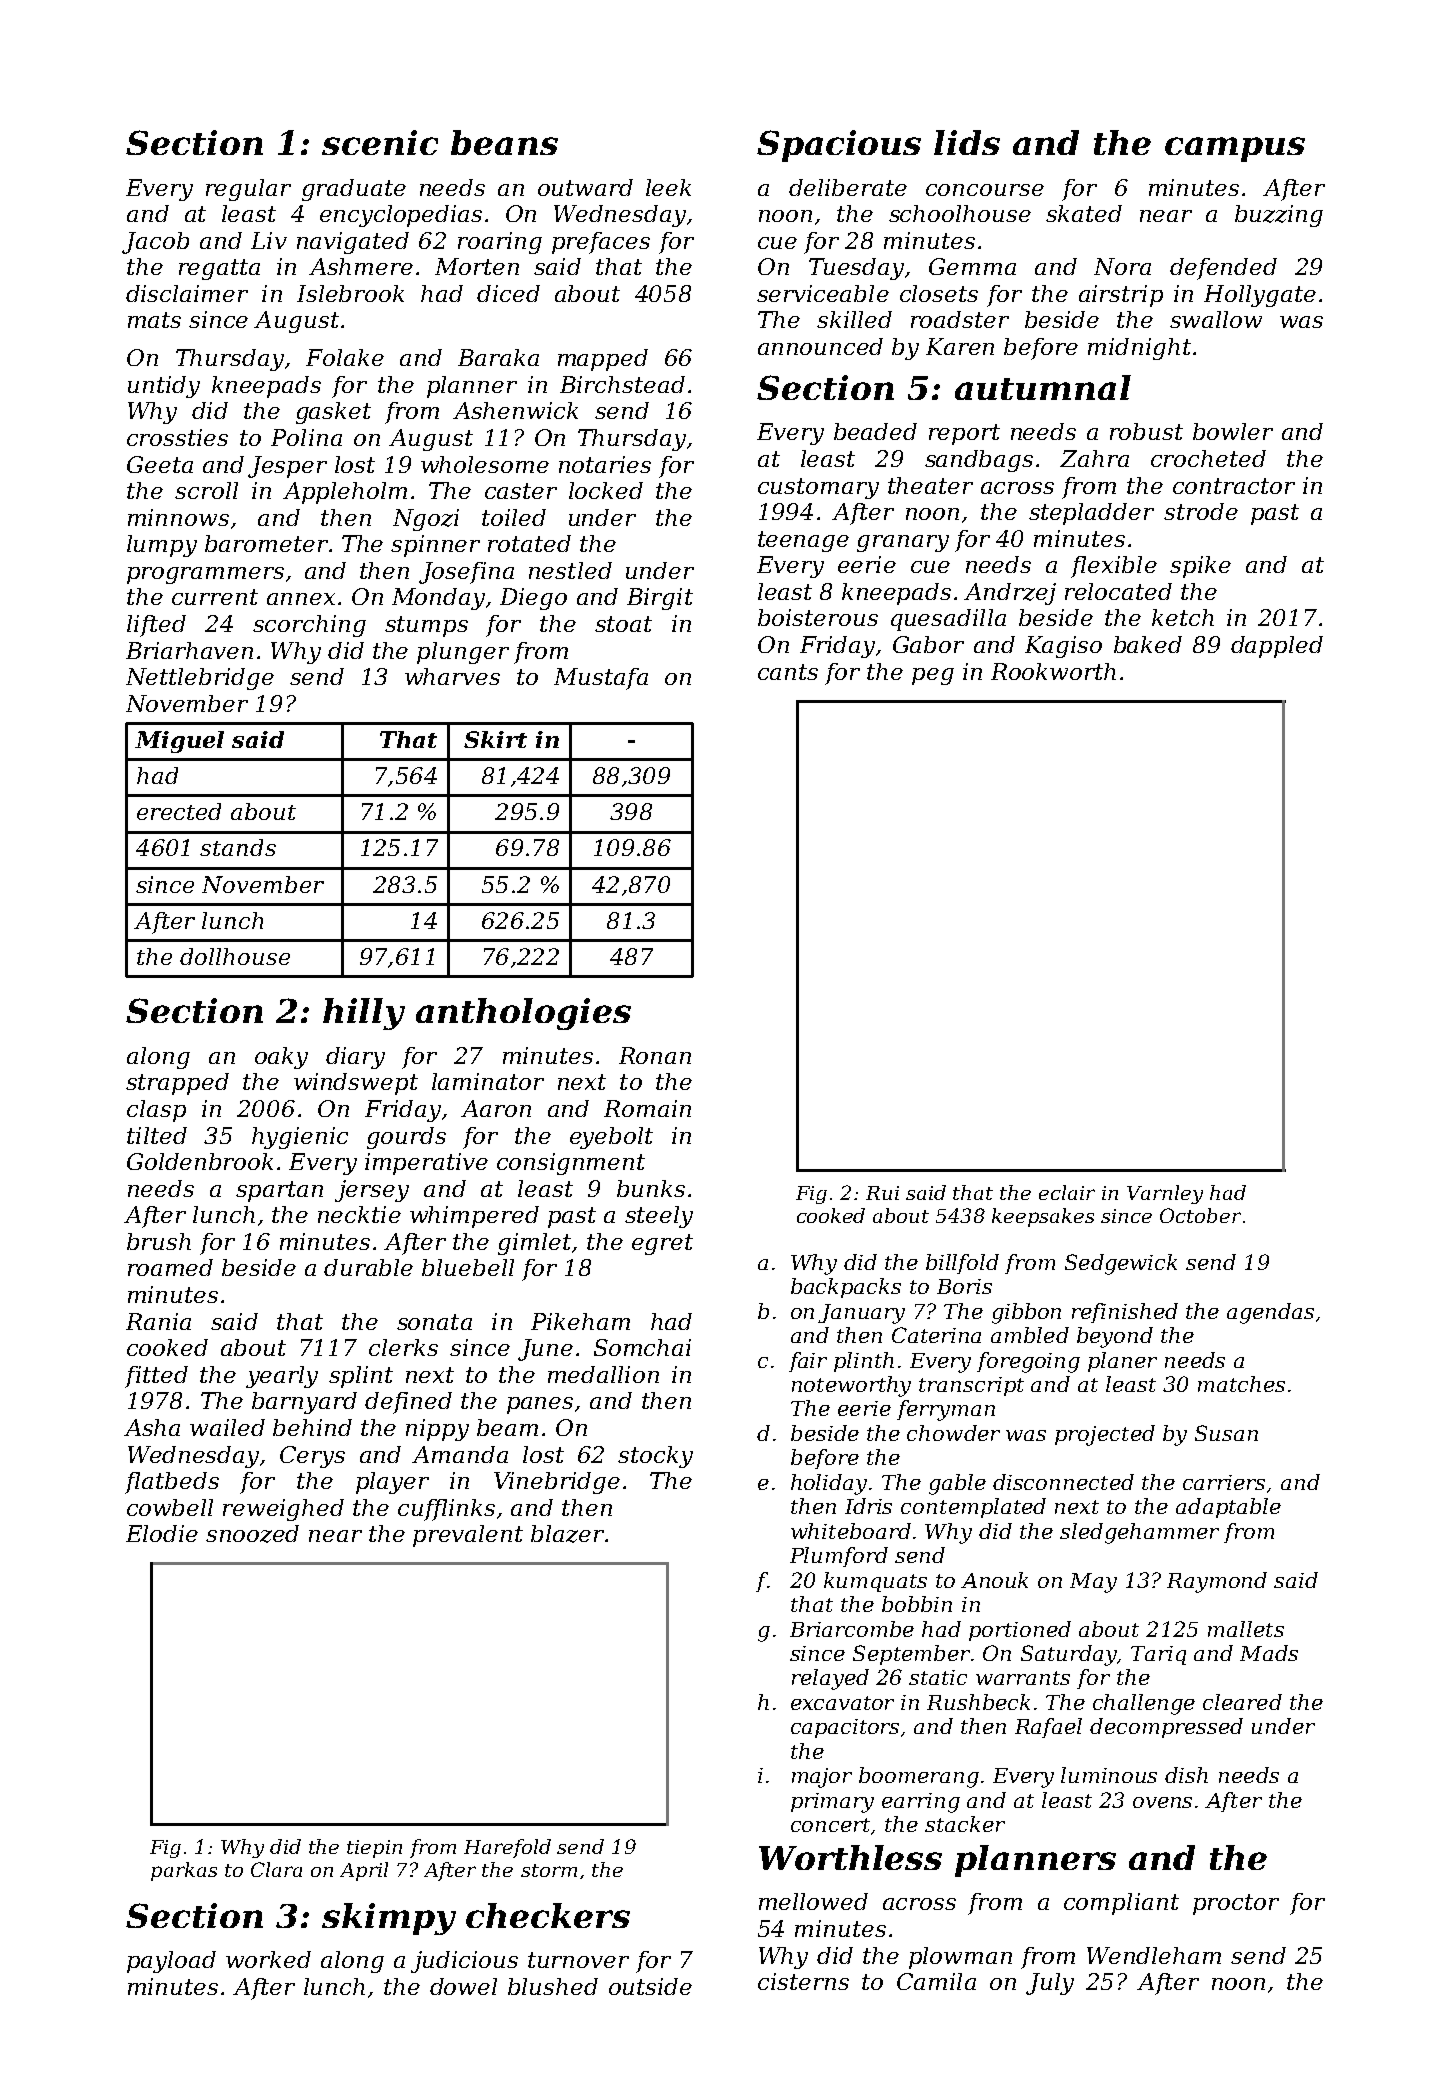  I want to click on scorching, so click(309, 626).
